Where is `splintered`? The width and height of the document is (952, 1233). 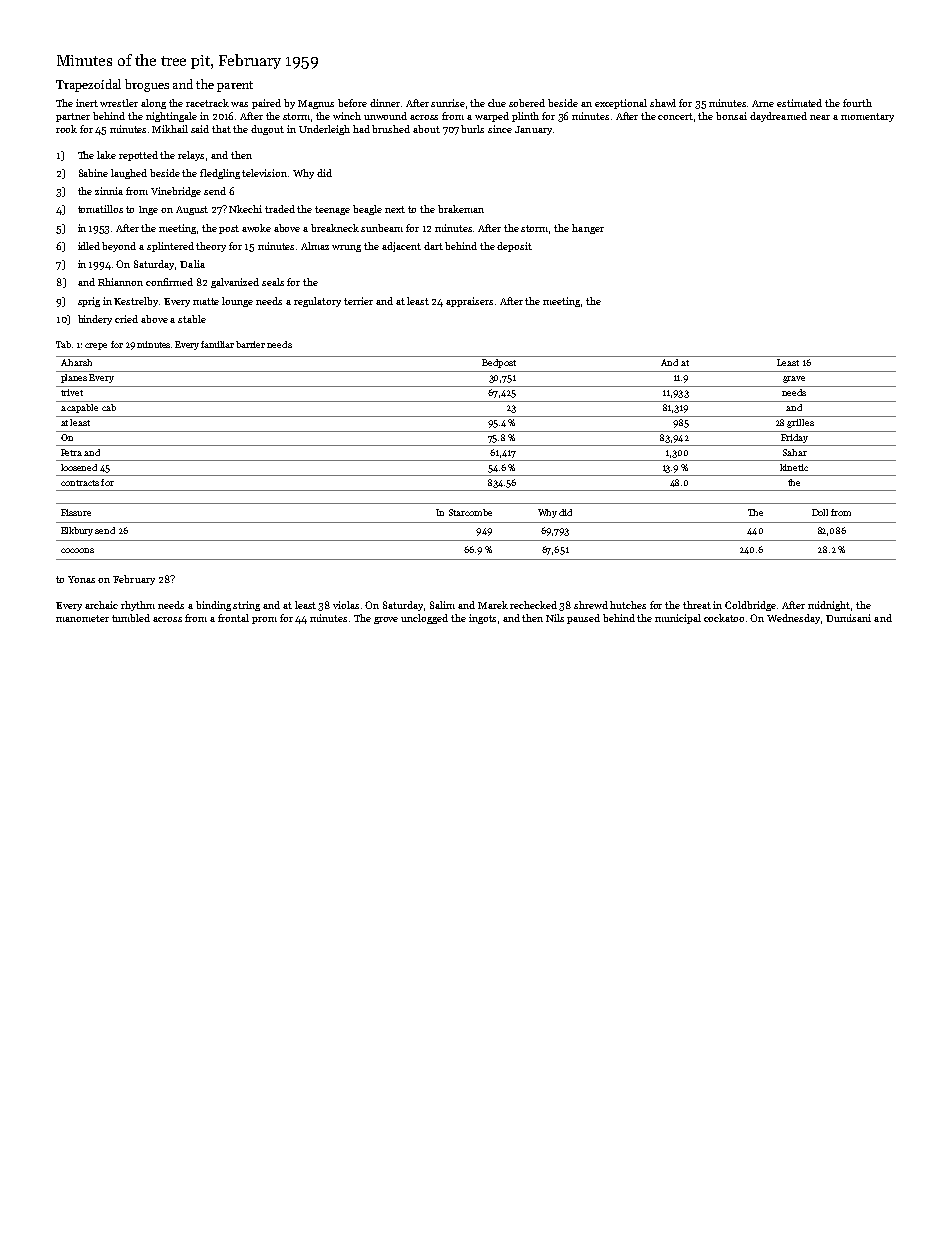
splintered is located at coordinates (170, 247).
